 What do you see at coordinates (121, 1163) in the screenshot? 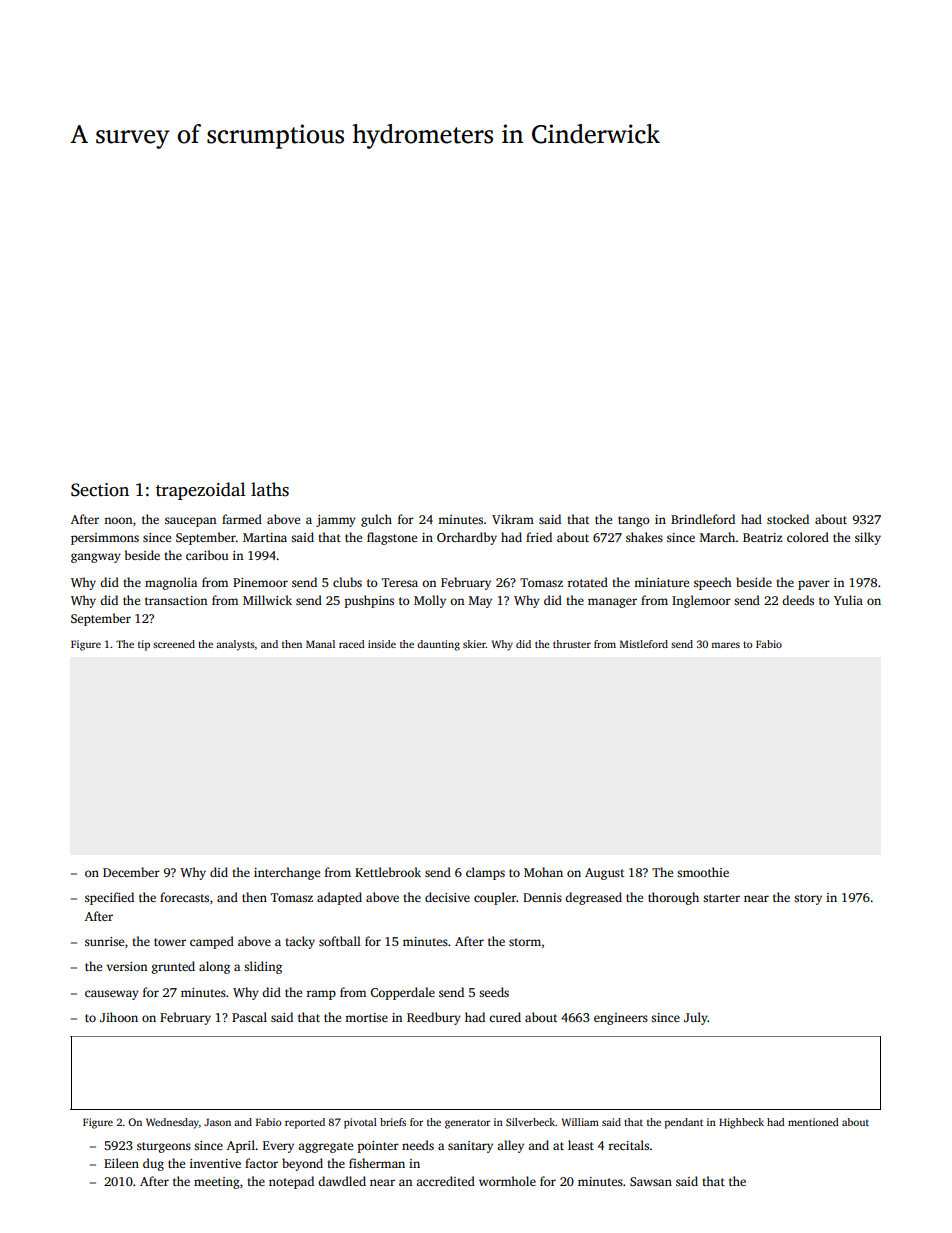
I see `Eileen` at bounding box center [121, 1163].
